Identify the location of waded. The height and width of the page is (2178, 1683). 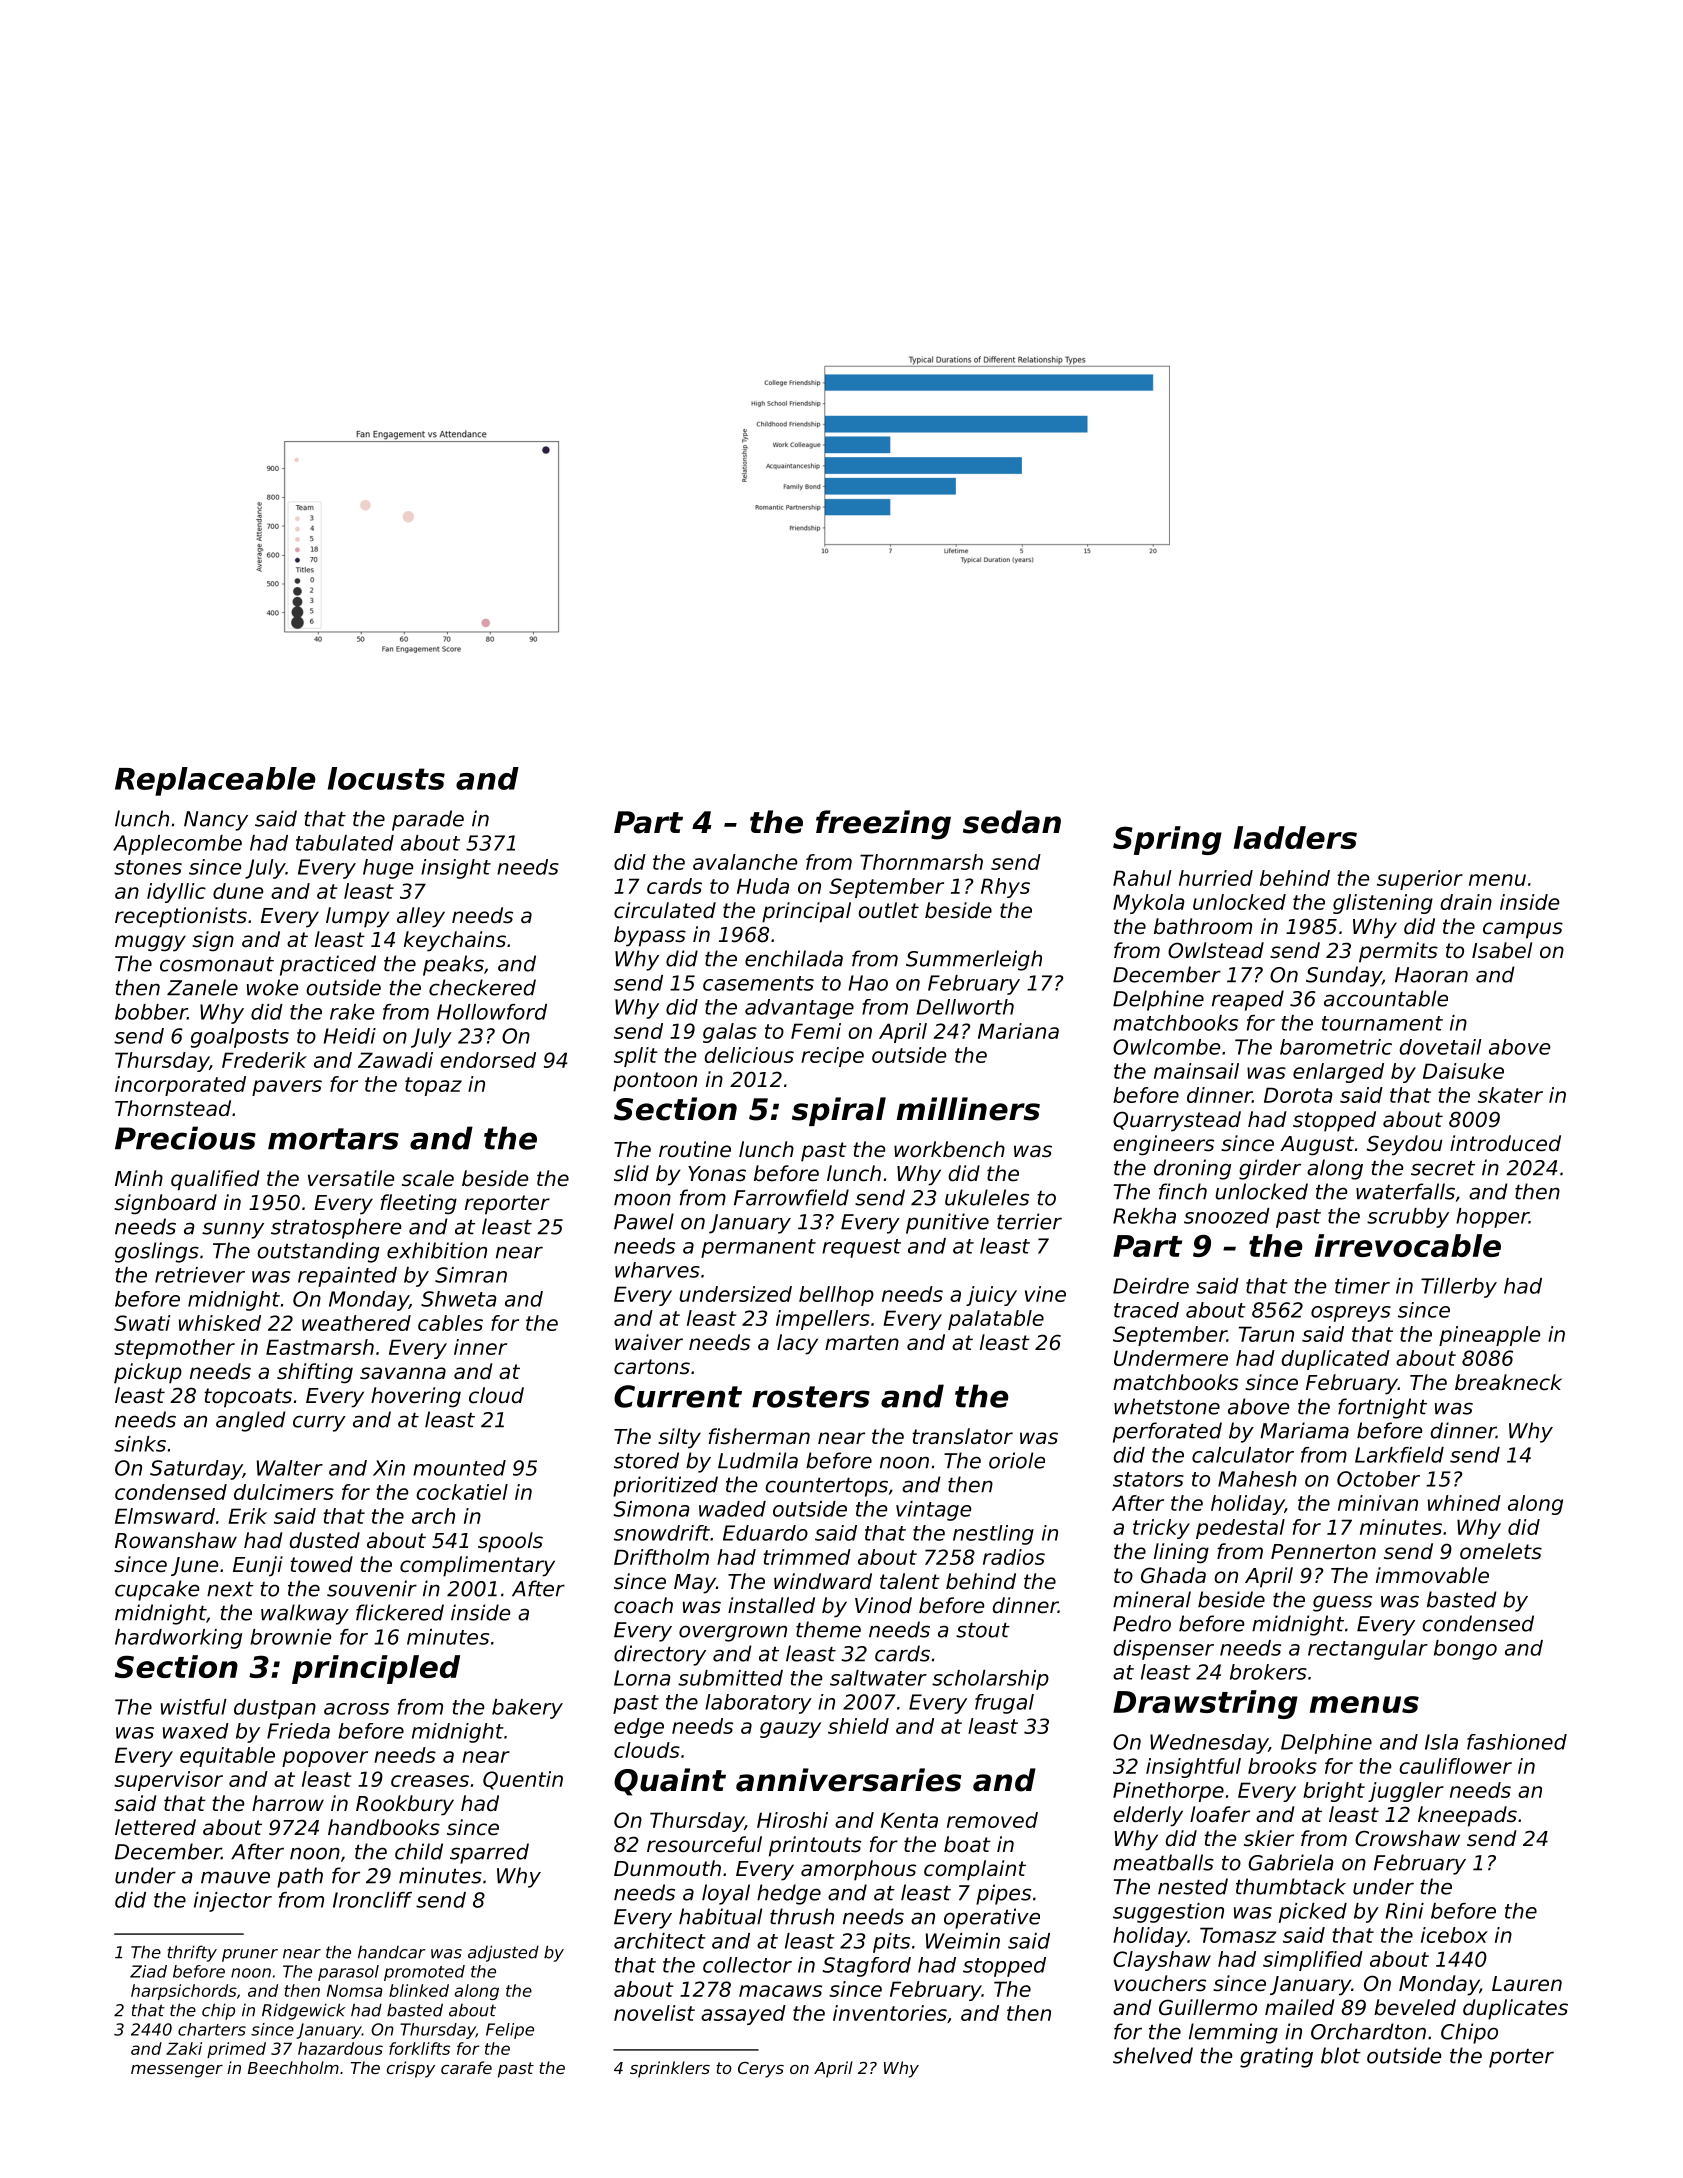
(732, 1509).
